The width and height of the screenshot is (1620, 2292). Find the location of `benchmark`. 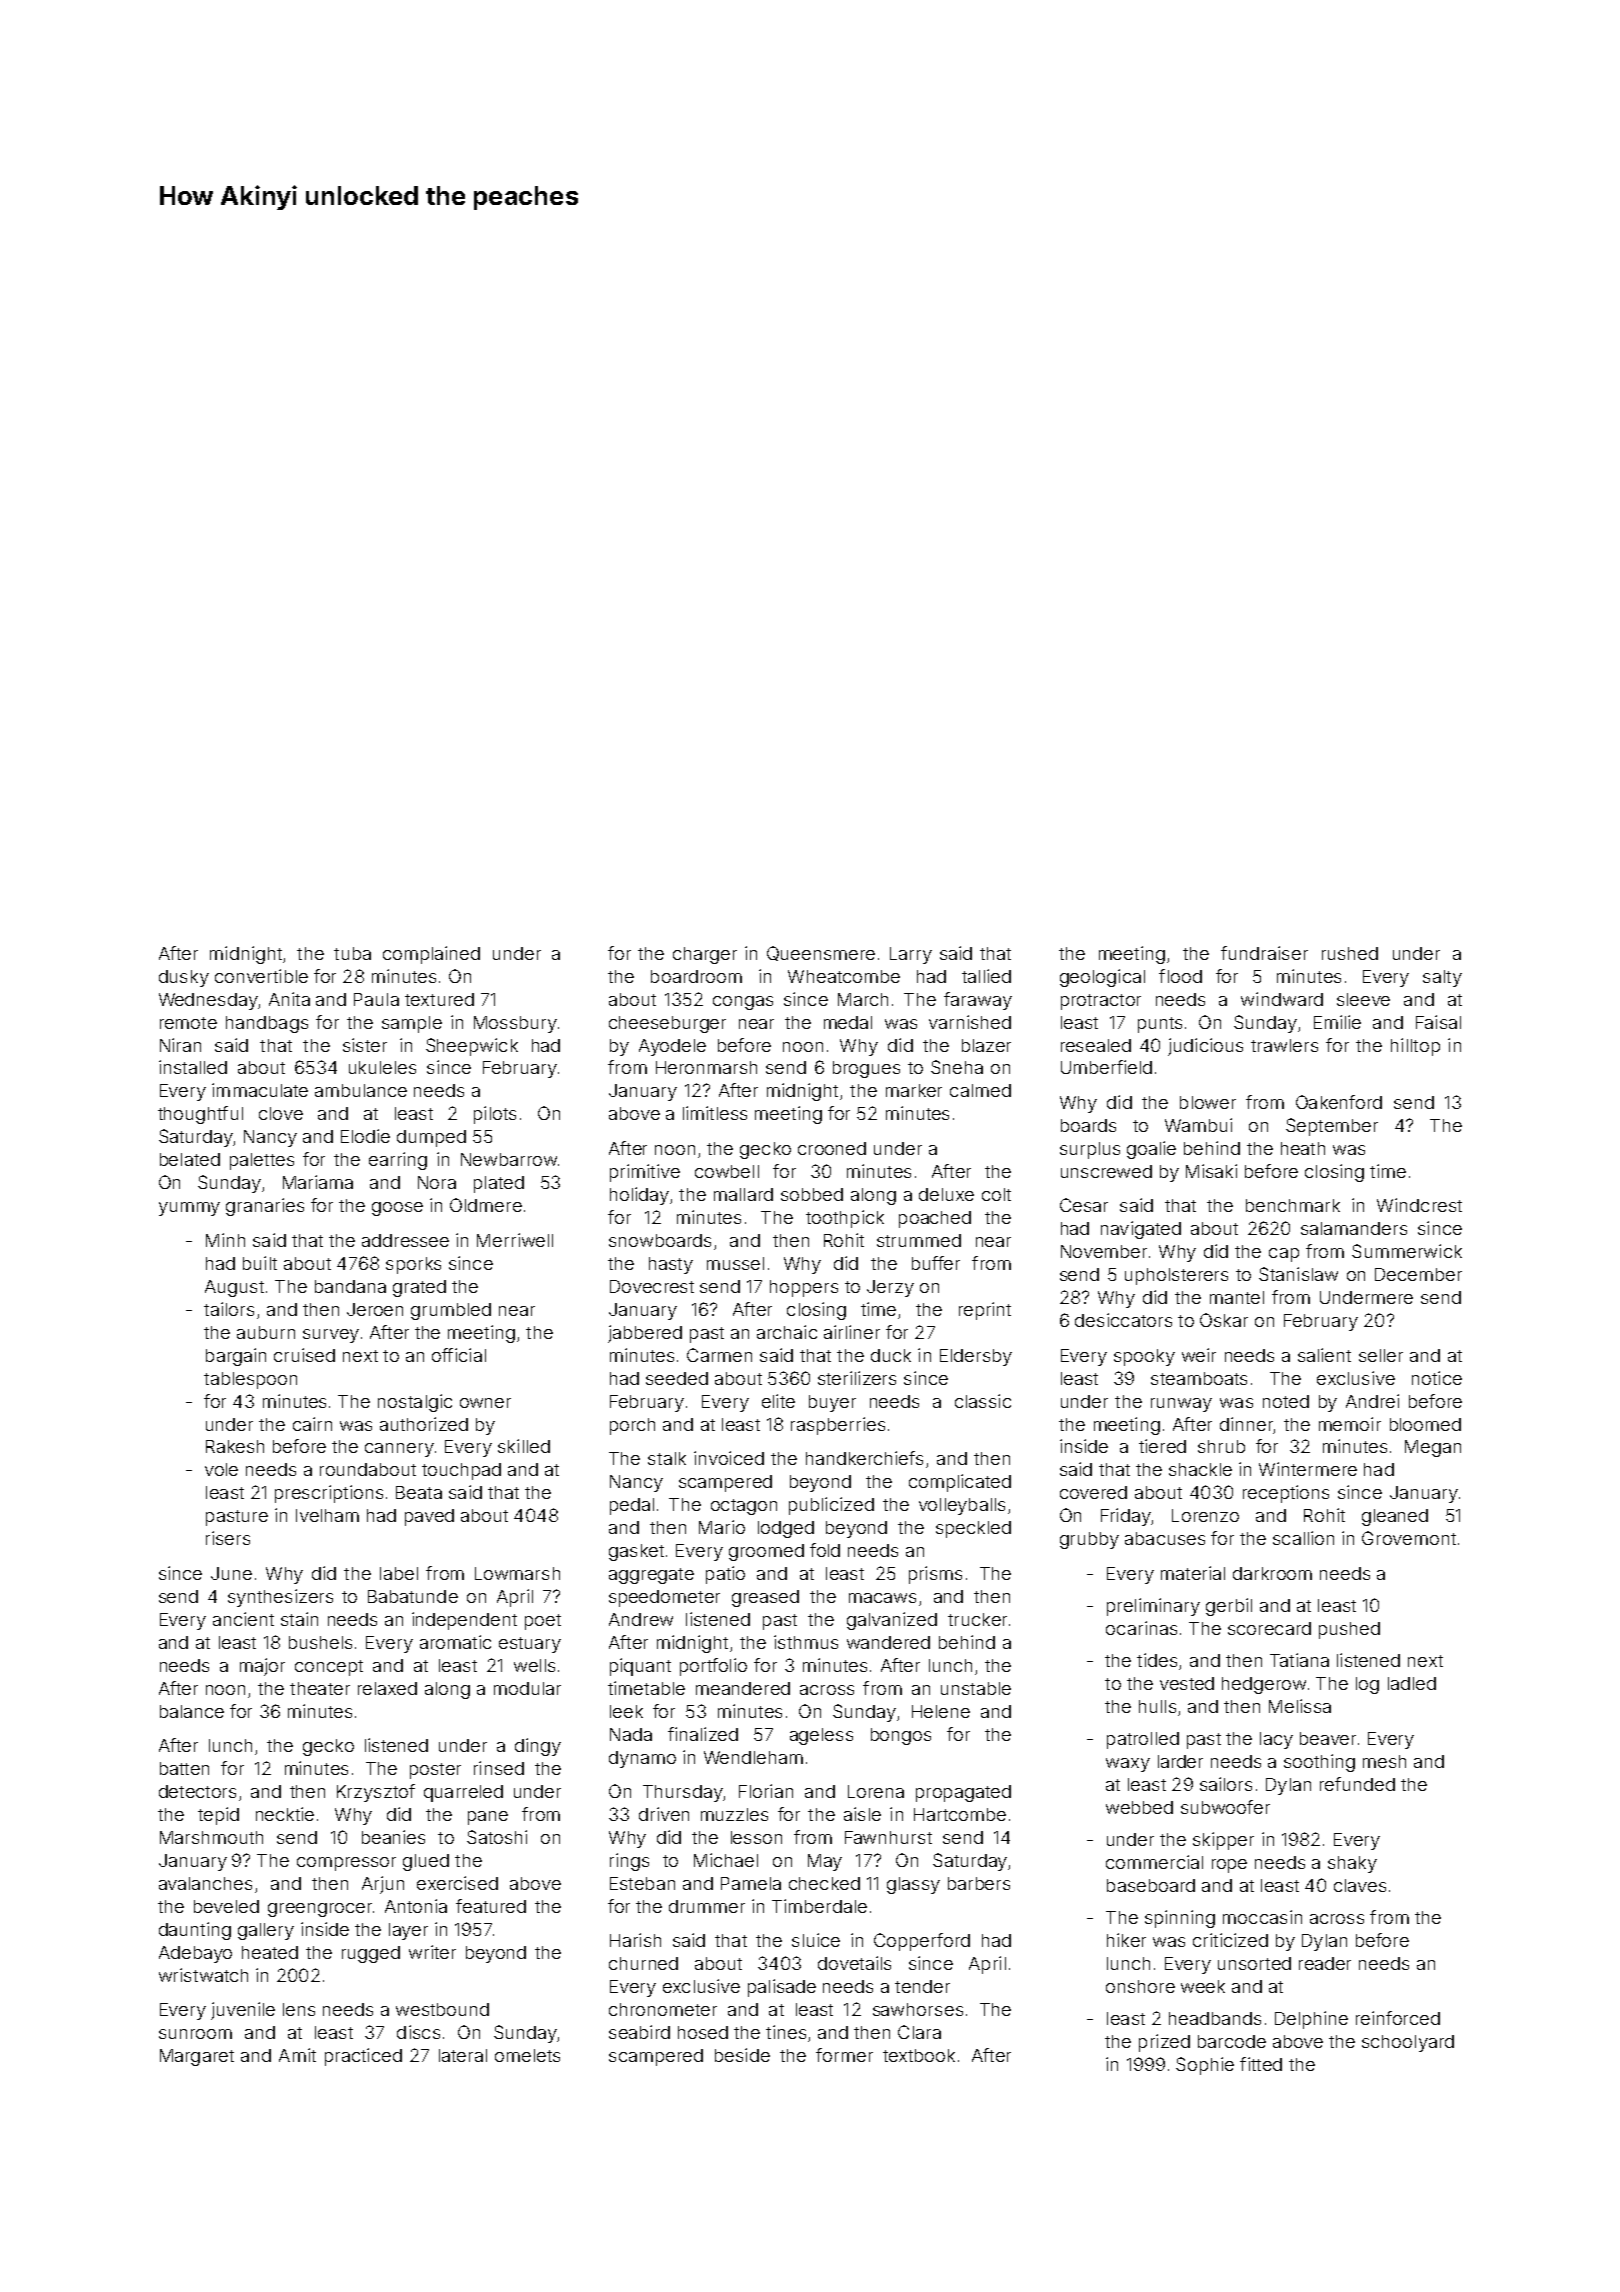

benchmark is located at coordinates (1293, 1205).
